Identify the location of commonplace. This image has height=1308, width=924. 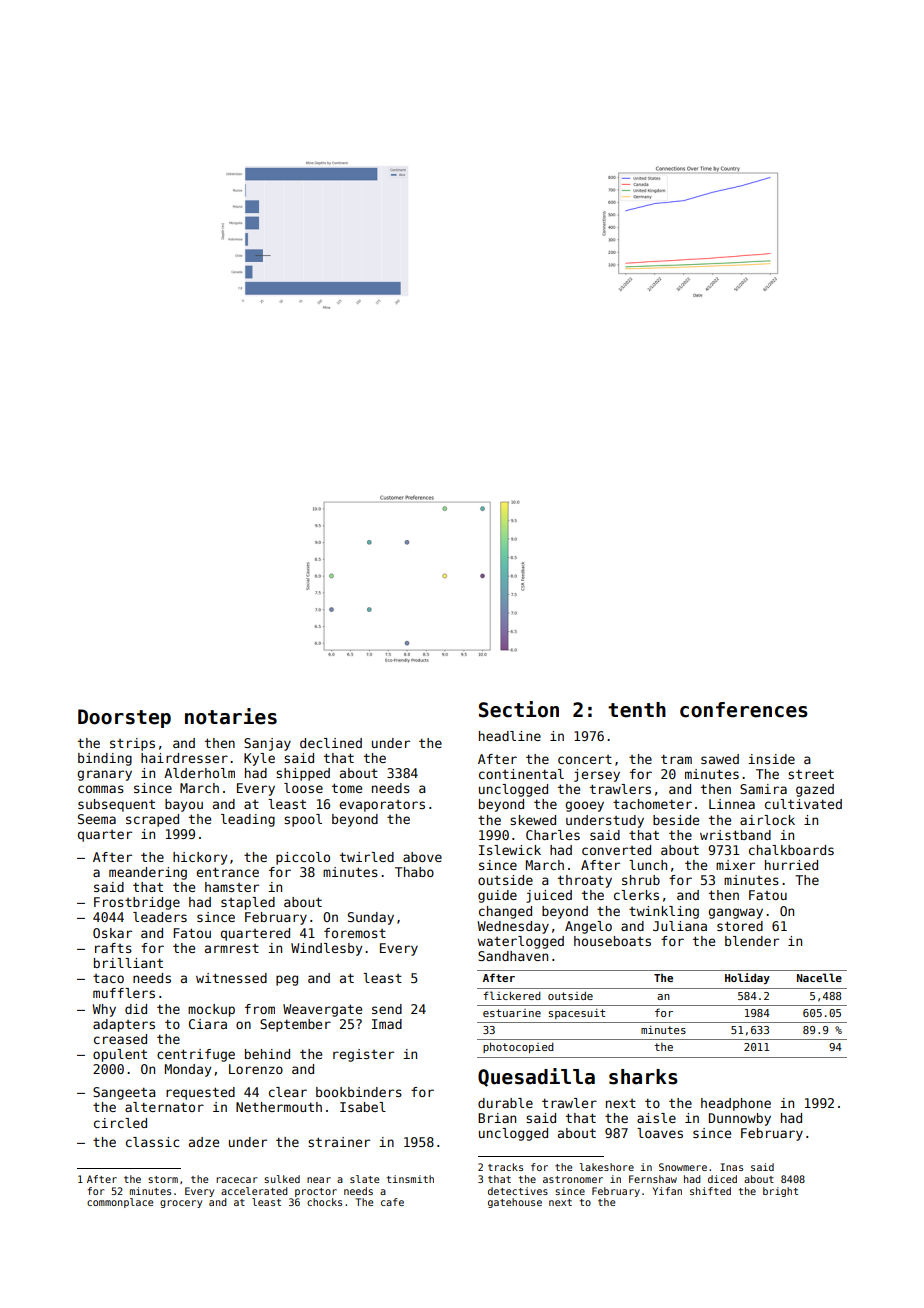
(120, 1203).
